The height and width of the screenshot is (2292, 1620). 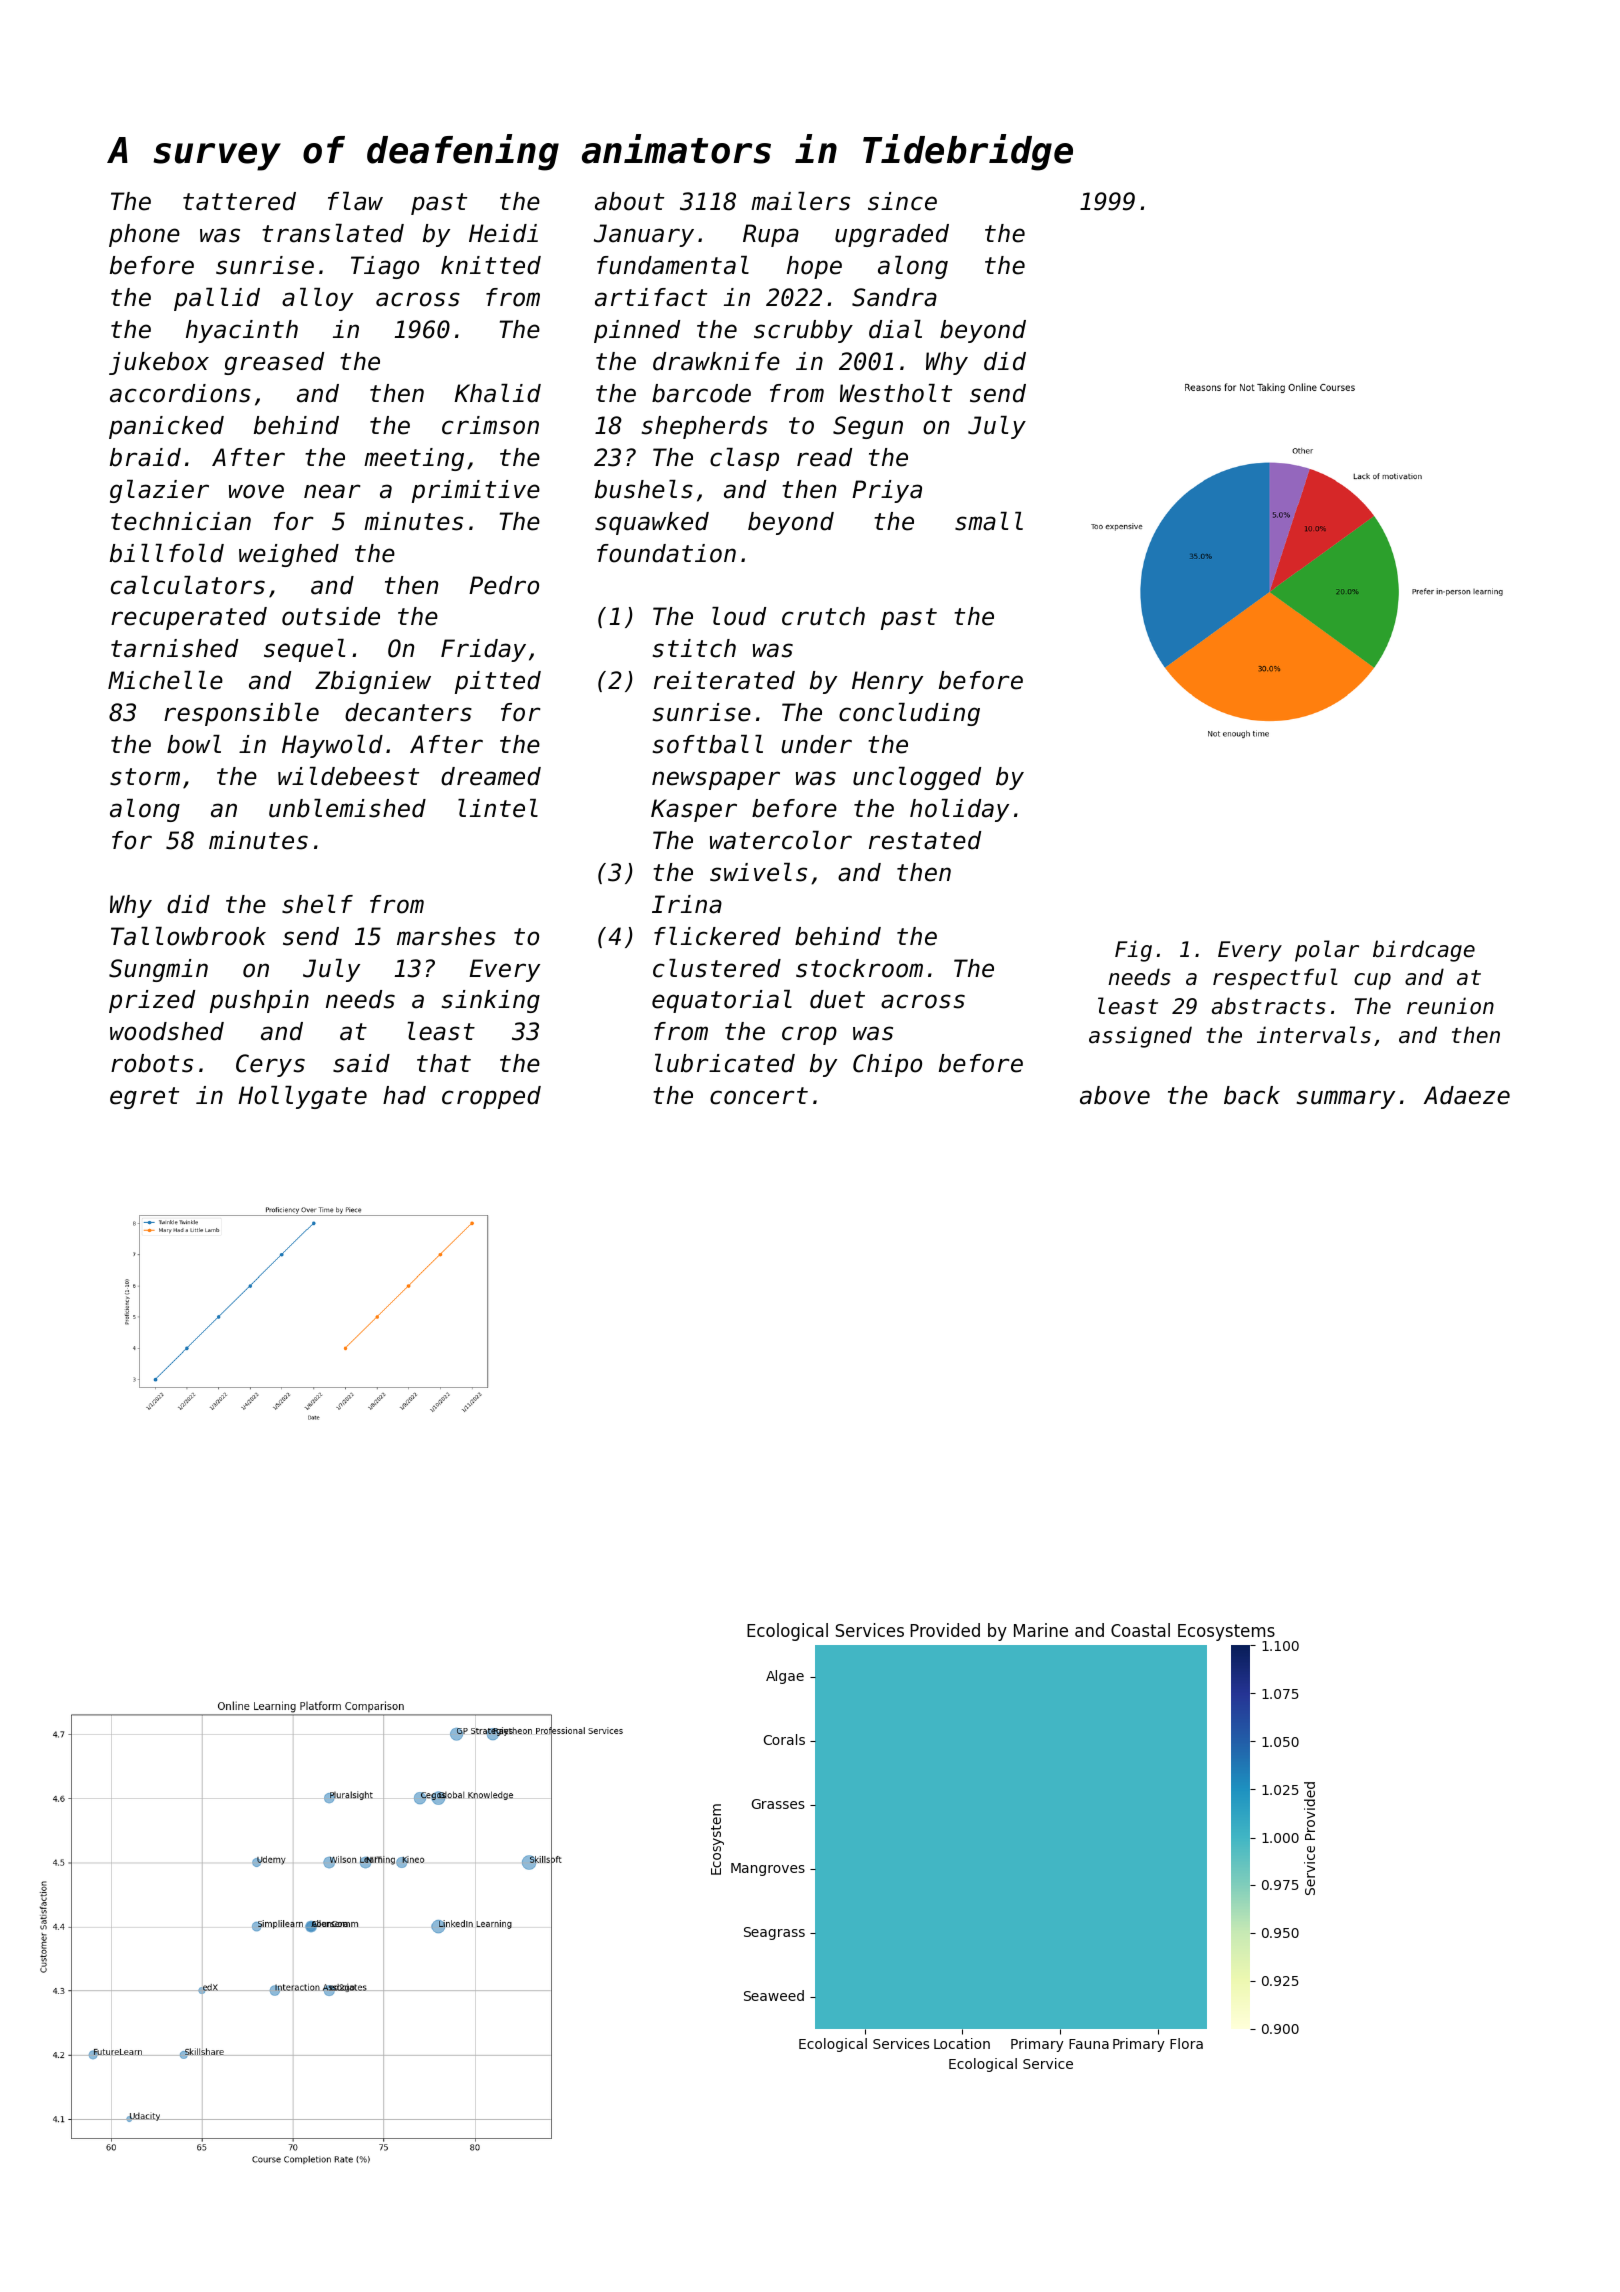 I want to click on storm, so click(x=145, y=777).
